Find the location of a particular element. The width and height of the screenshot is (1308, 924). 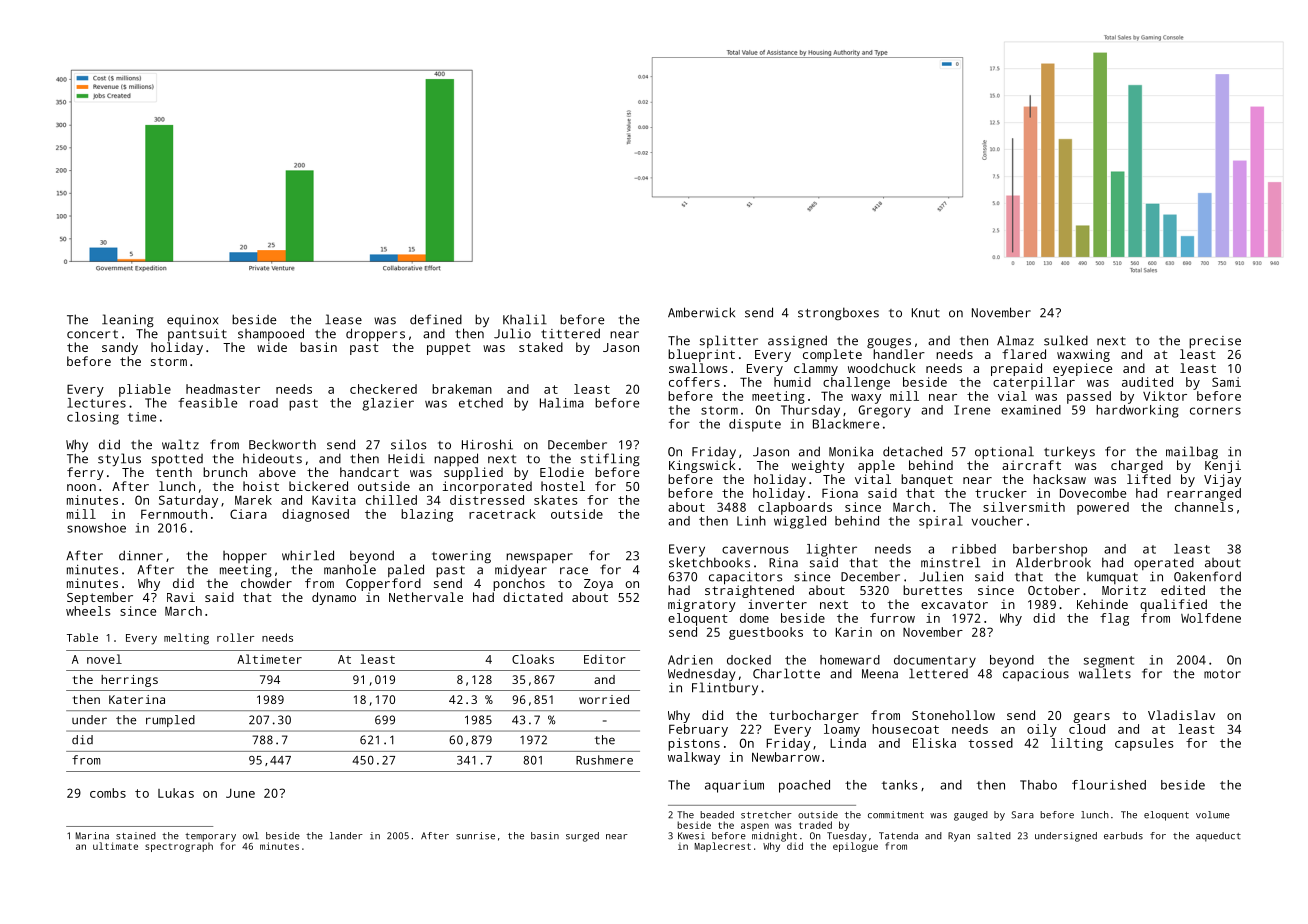

precise is located at coordinates (1215, 342).
